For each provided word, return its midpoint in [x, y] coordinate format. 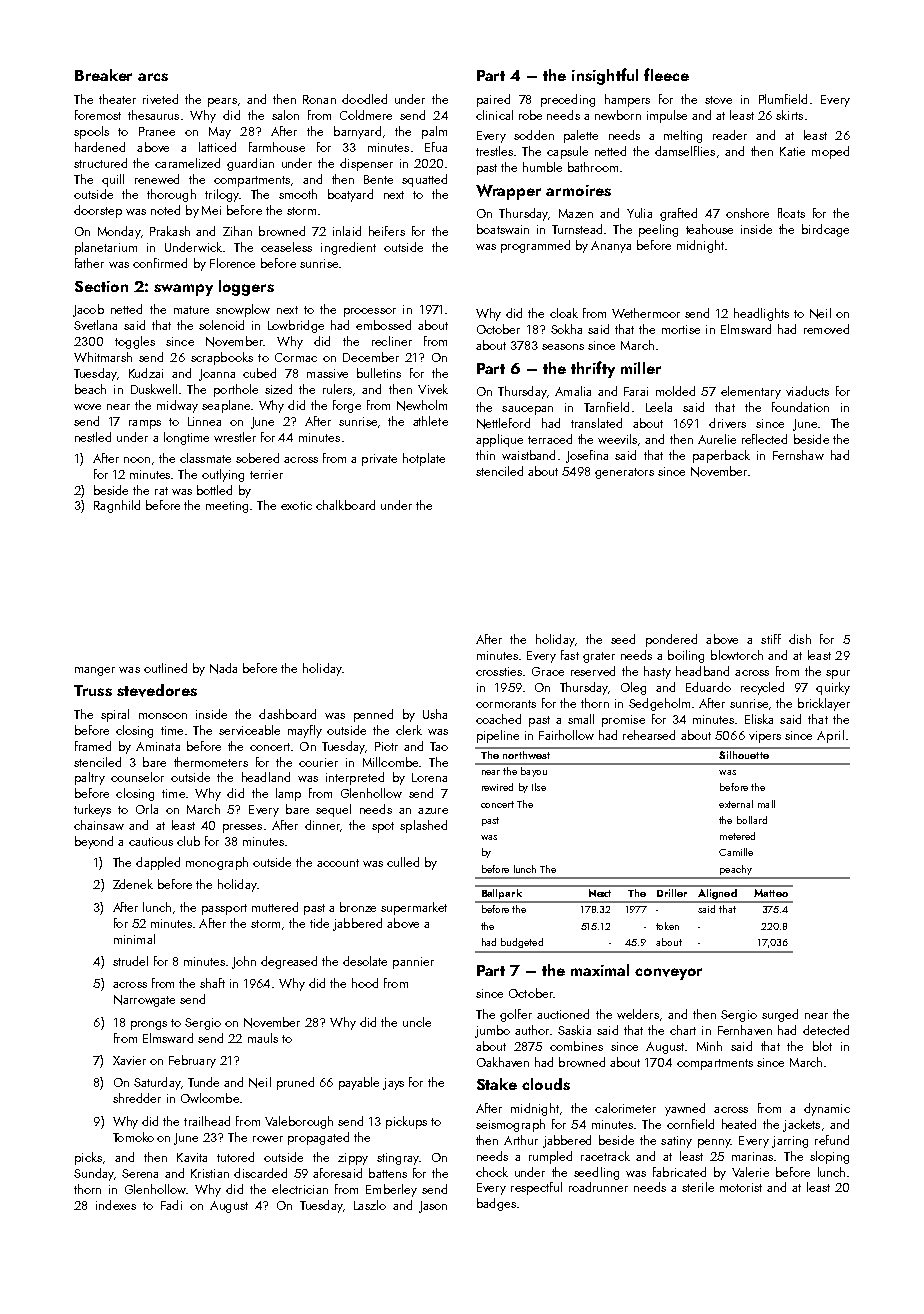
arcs [153, 77]
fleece [666, 74]
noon [137, 460]
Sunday [94, 1174]
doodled [364, 99]
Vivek [433, 389]
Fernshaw [798, 455]
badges [496, 1204]
